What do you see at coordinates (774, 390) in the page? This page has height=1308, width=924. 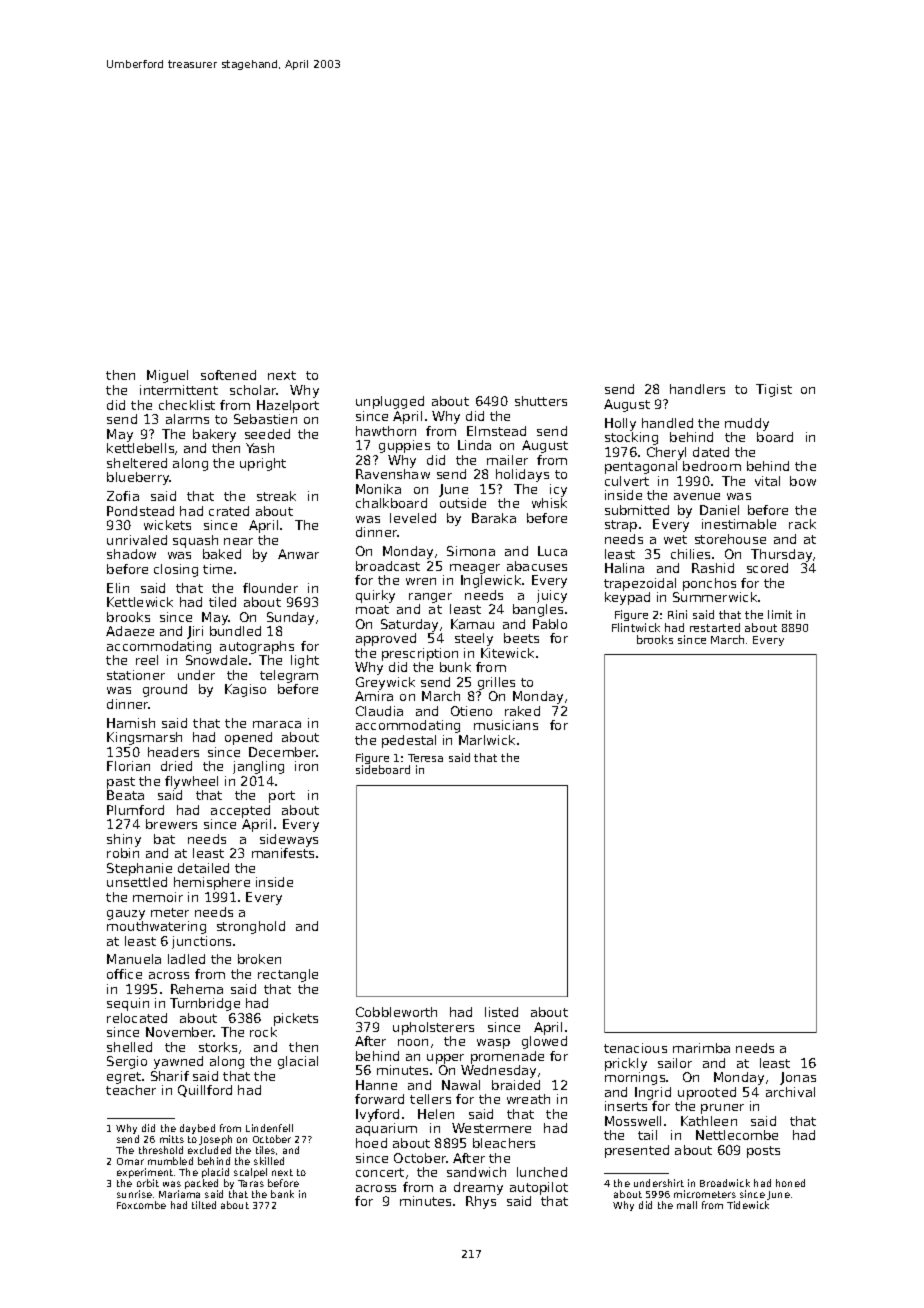 I see `Tigist` at bounding box center [774, 390].
